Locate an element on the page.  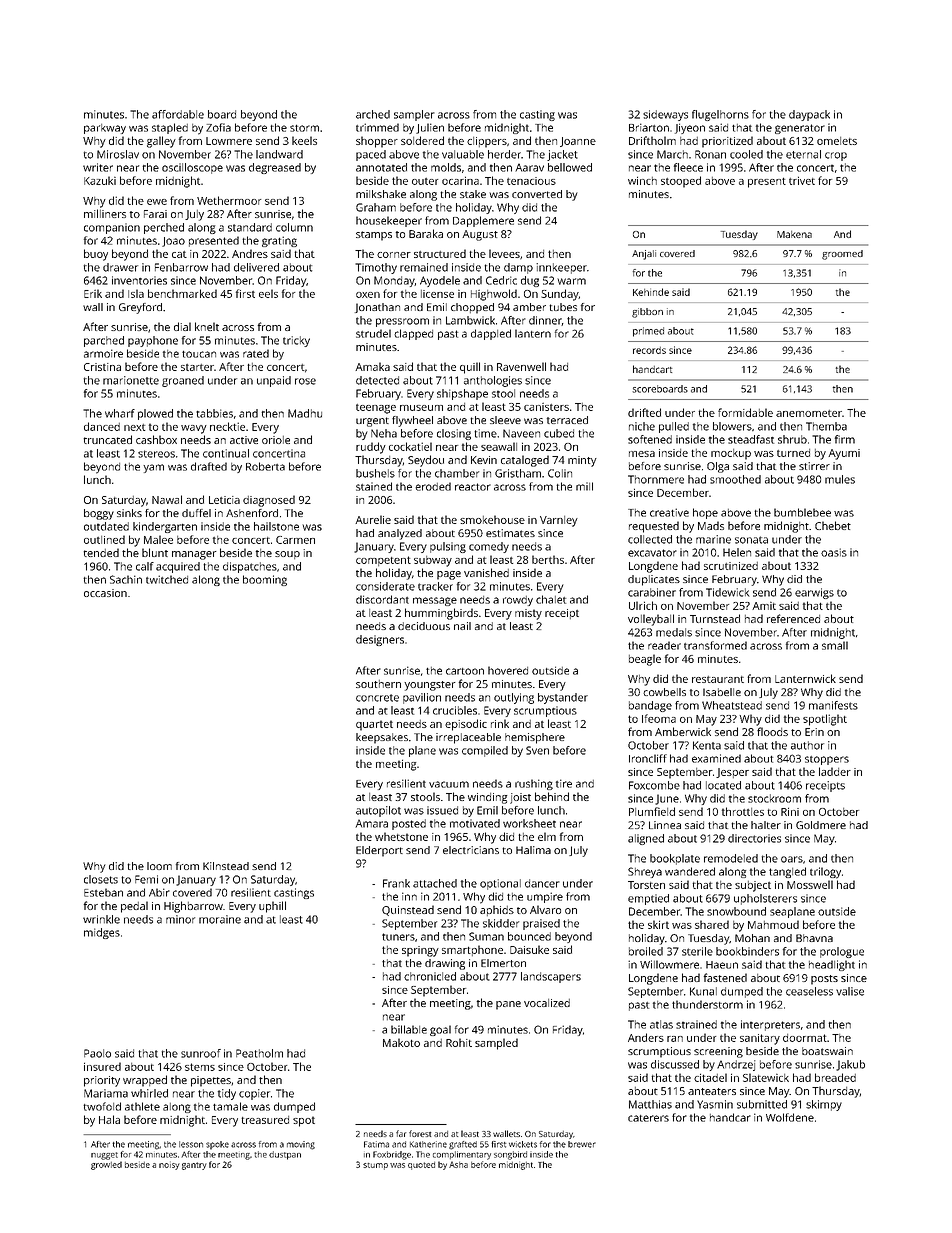
winding is located at coordinates (487, 798).
